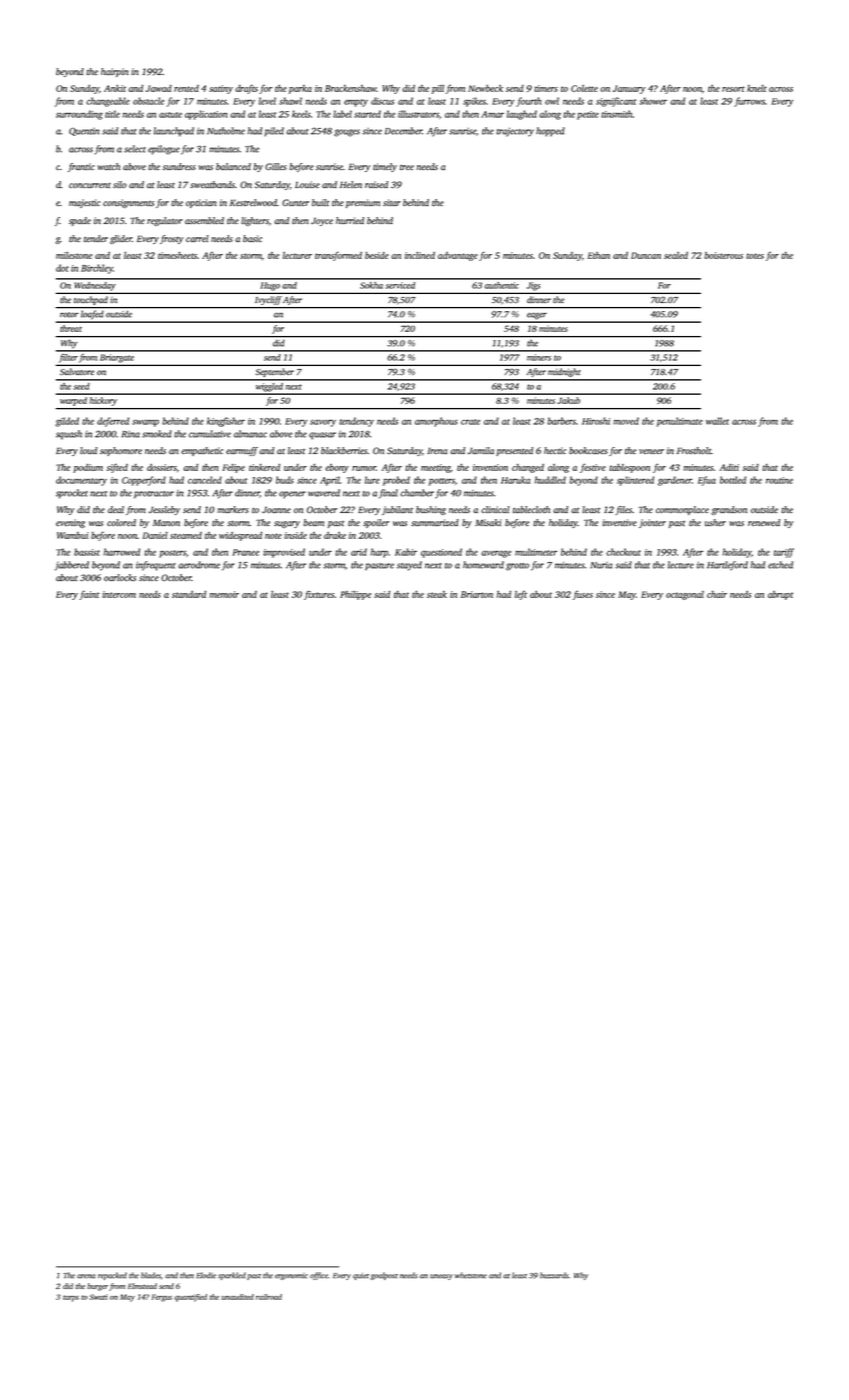 This image has height=1400, width=849. Describe the element at coordinates (554, 1275) in the image. I see `buzzards` at that location.
